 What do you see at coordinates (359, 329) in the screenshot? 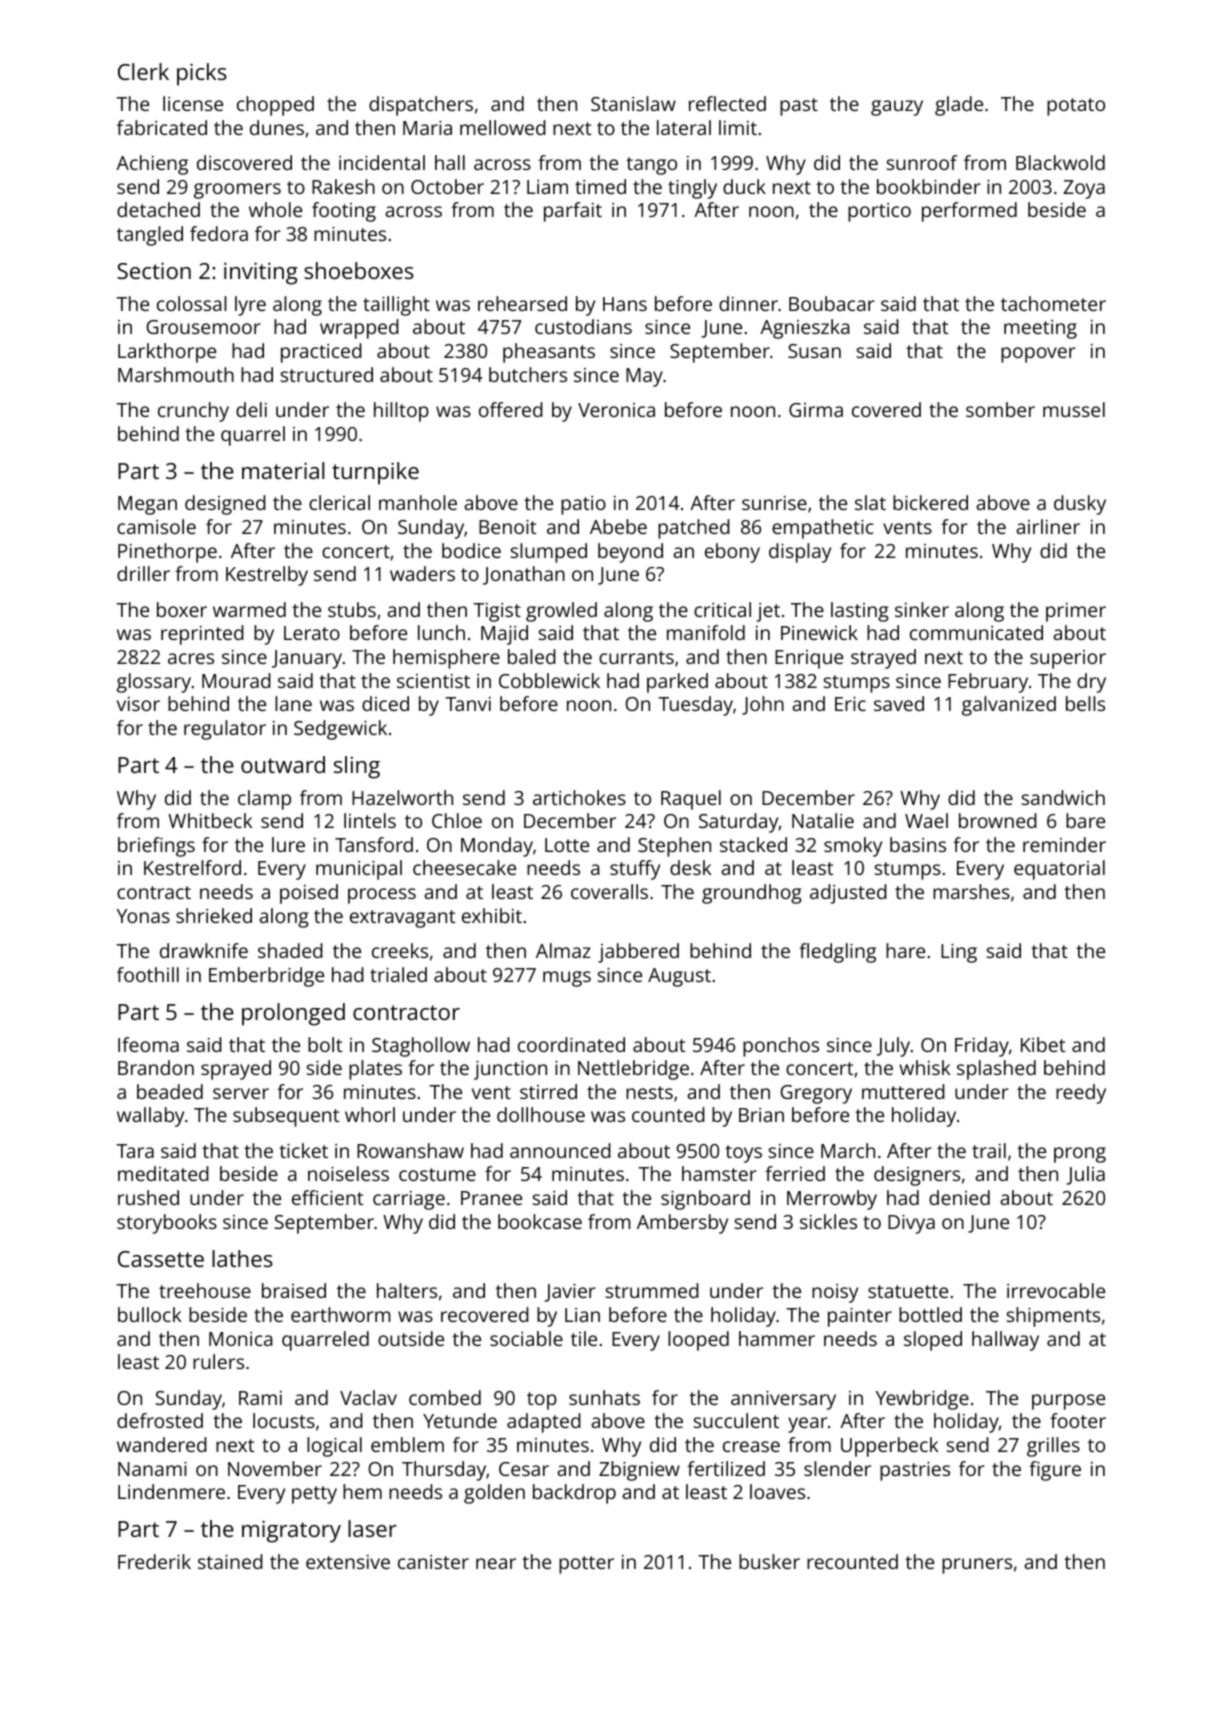
I see `wrapped` at bounding box center [359, 329].
